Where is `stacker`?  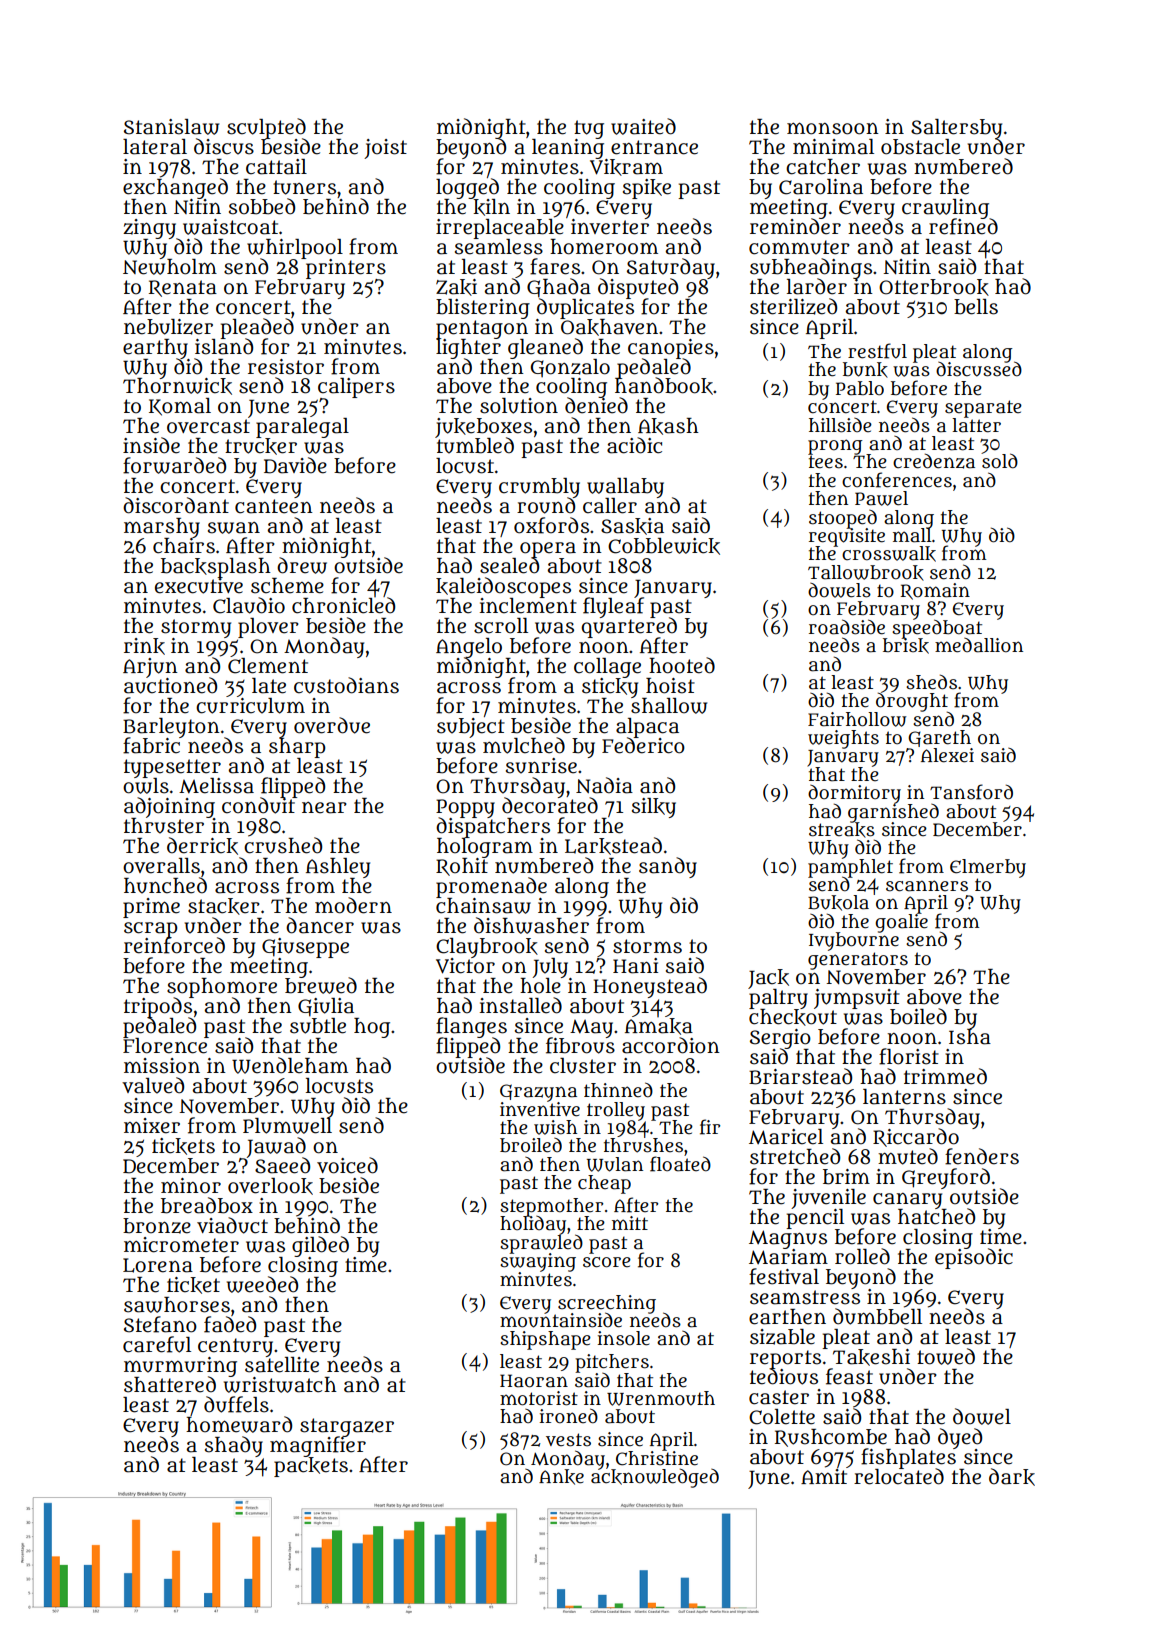
stacker is located at coordinates (224, 906).
